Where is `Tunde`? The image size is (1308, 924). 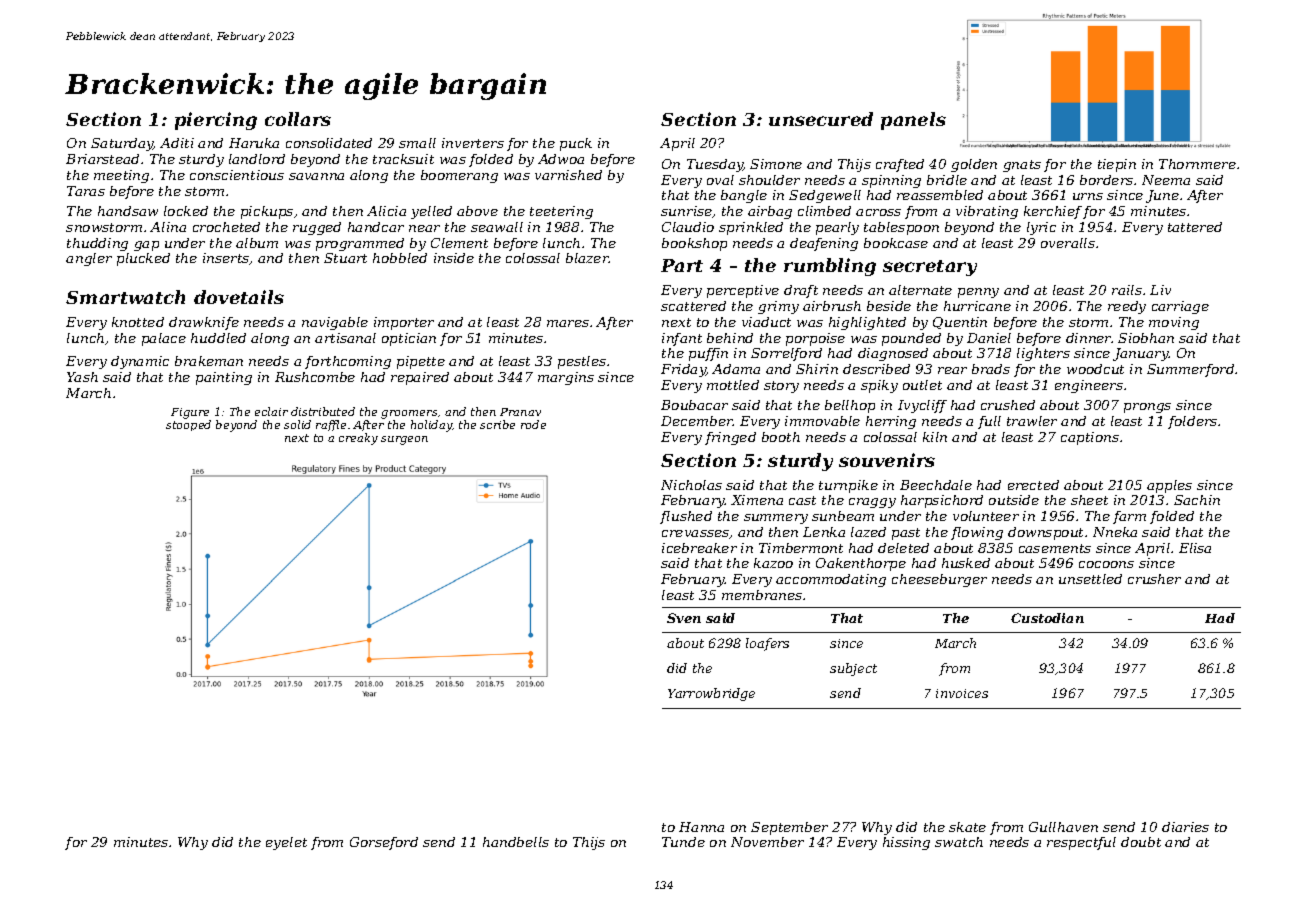
Tunde is located at coordinates (683, 842).
